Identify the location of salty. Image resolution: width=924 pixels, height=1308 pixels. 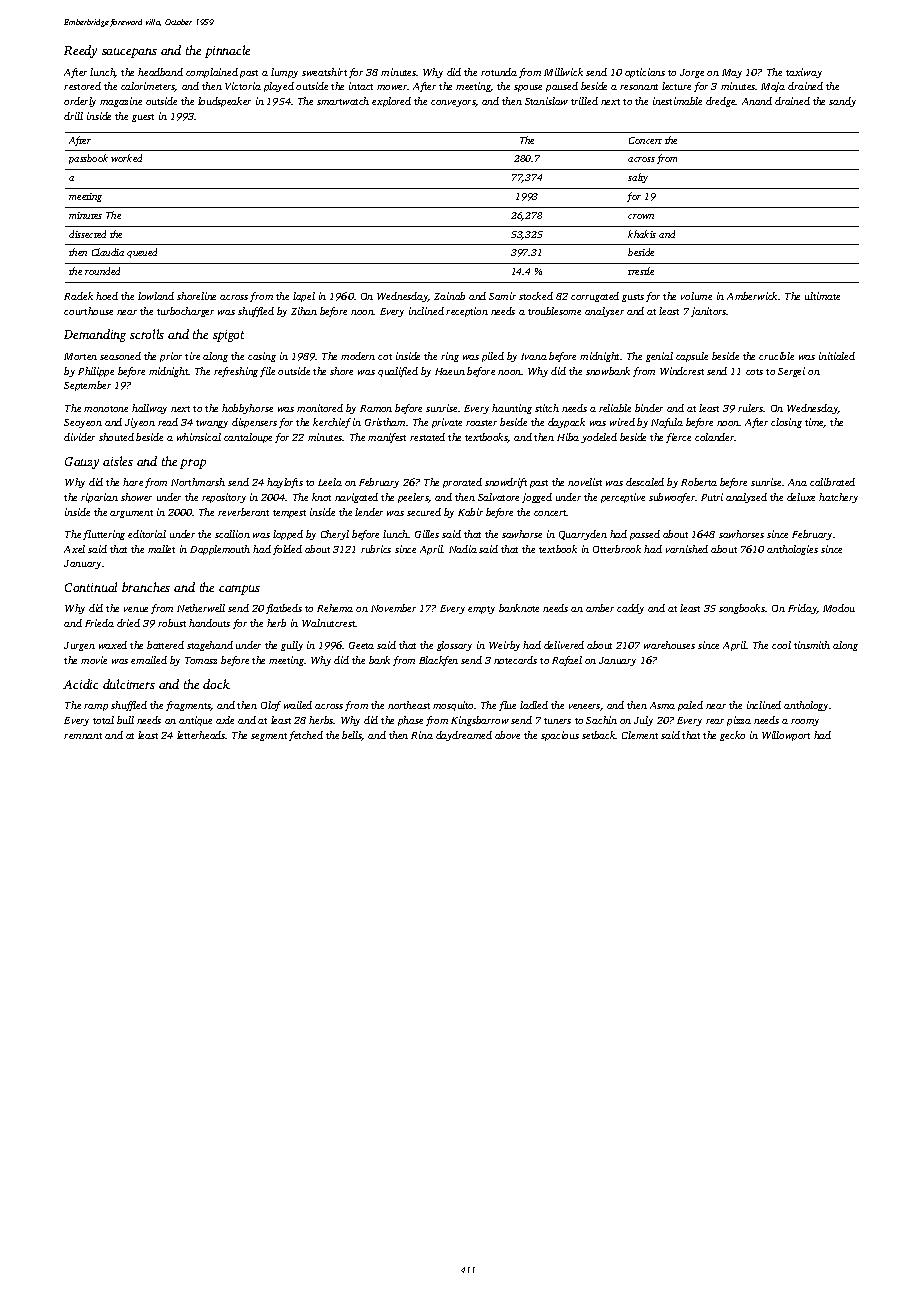
(638, 178).
